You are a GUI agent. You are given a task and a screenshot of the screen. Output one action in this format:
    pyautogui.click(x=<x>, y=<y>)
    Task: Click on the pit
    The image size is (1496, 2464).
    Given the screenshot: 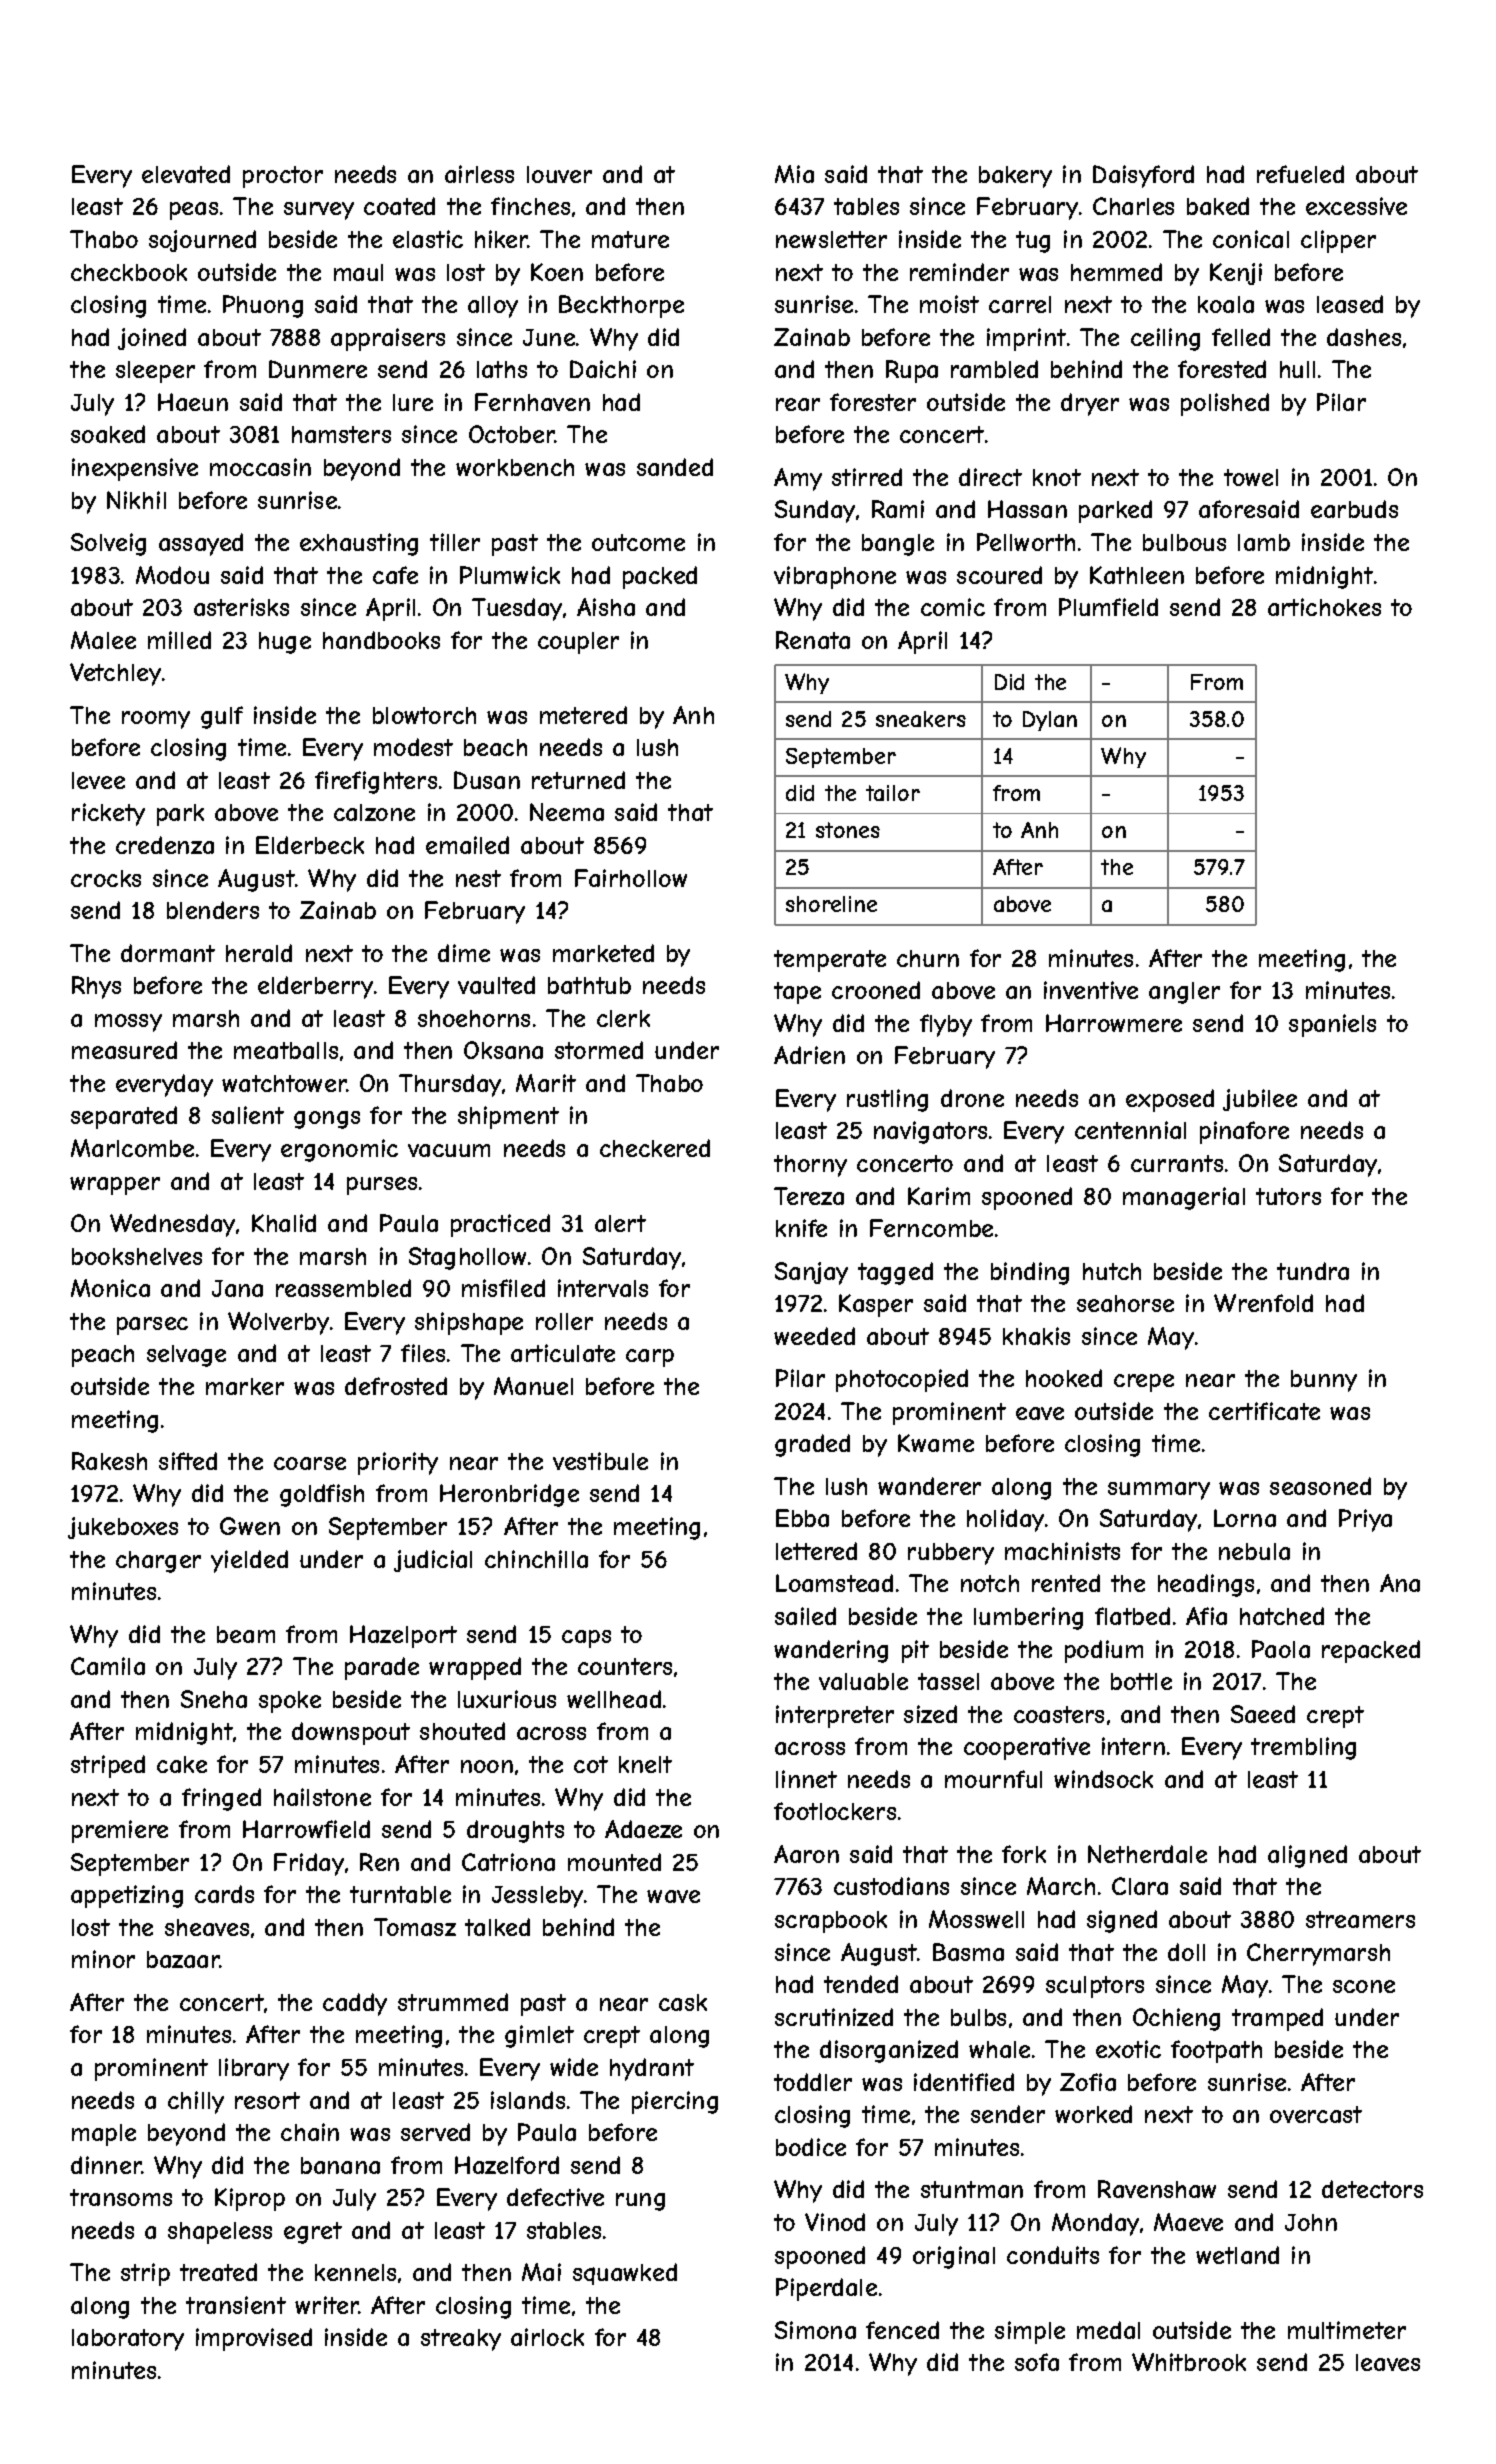 What is the action you would take?
    pyautogui.click(x=915, y=1651)
